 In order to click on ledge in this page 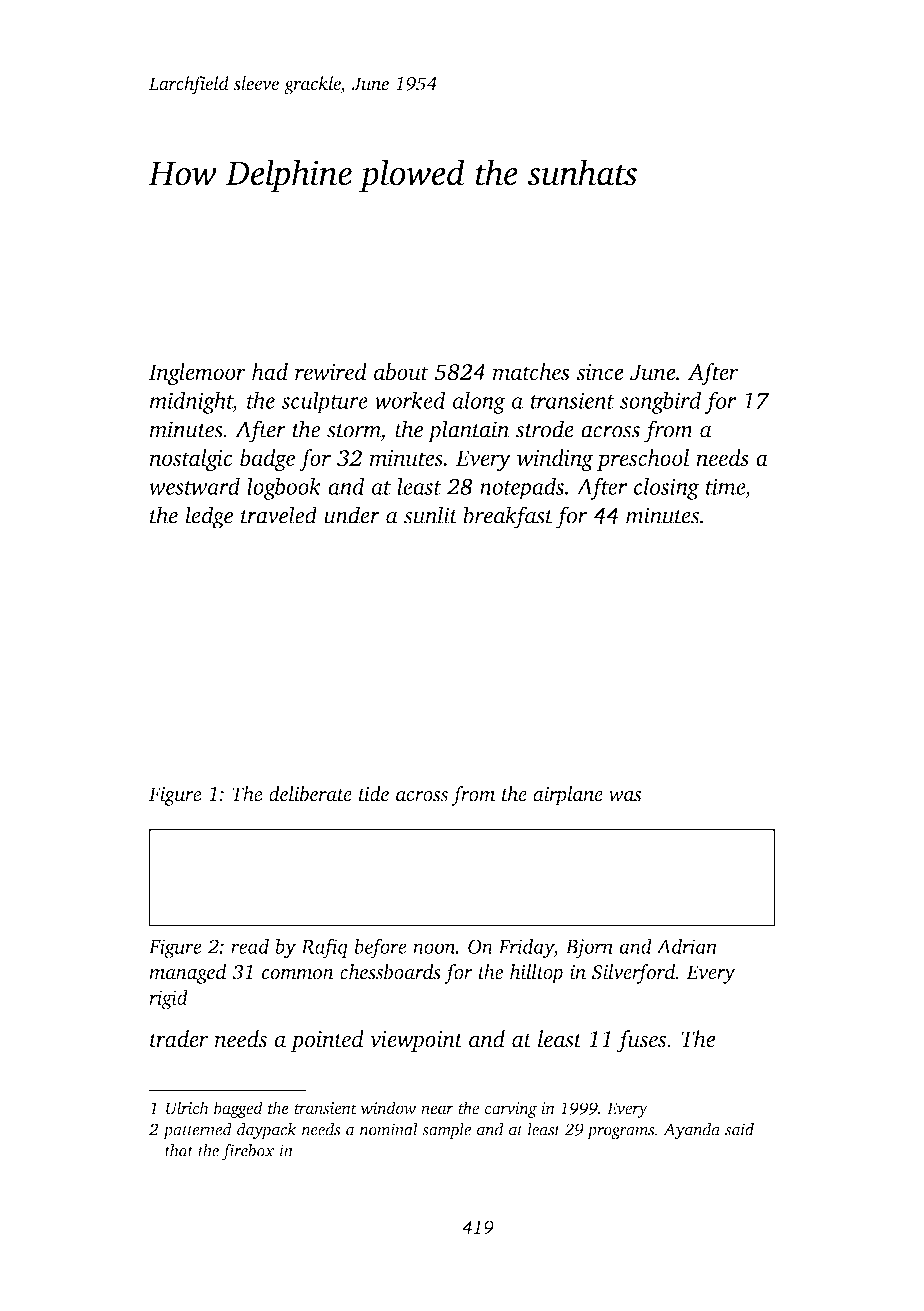, I will do `click(209, 517)`.
